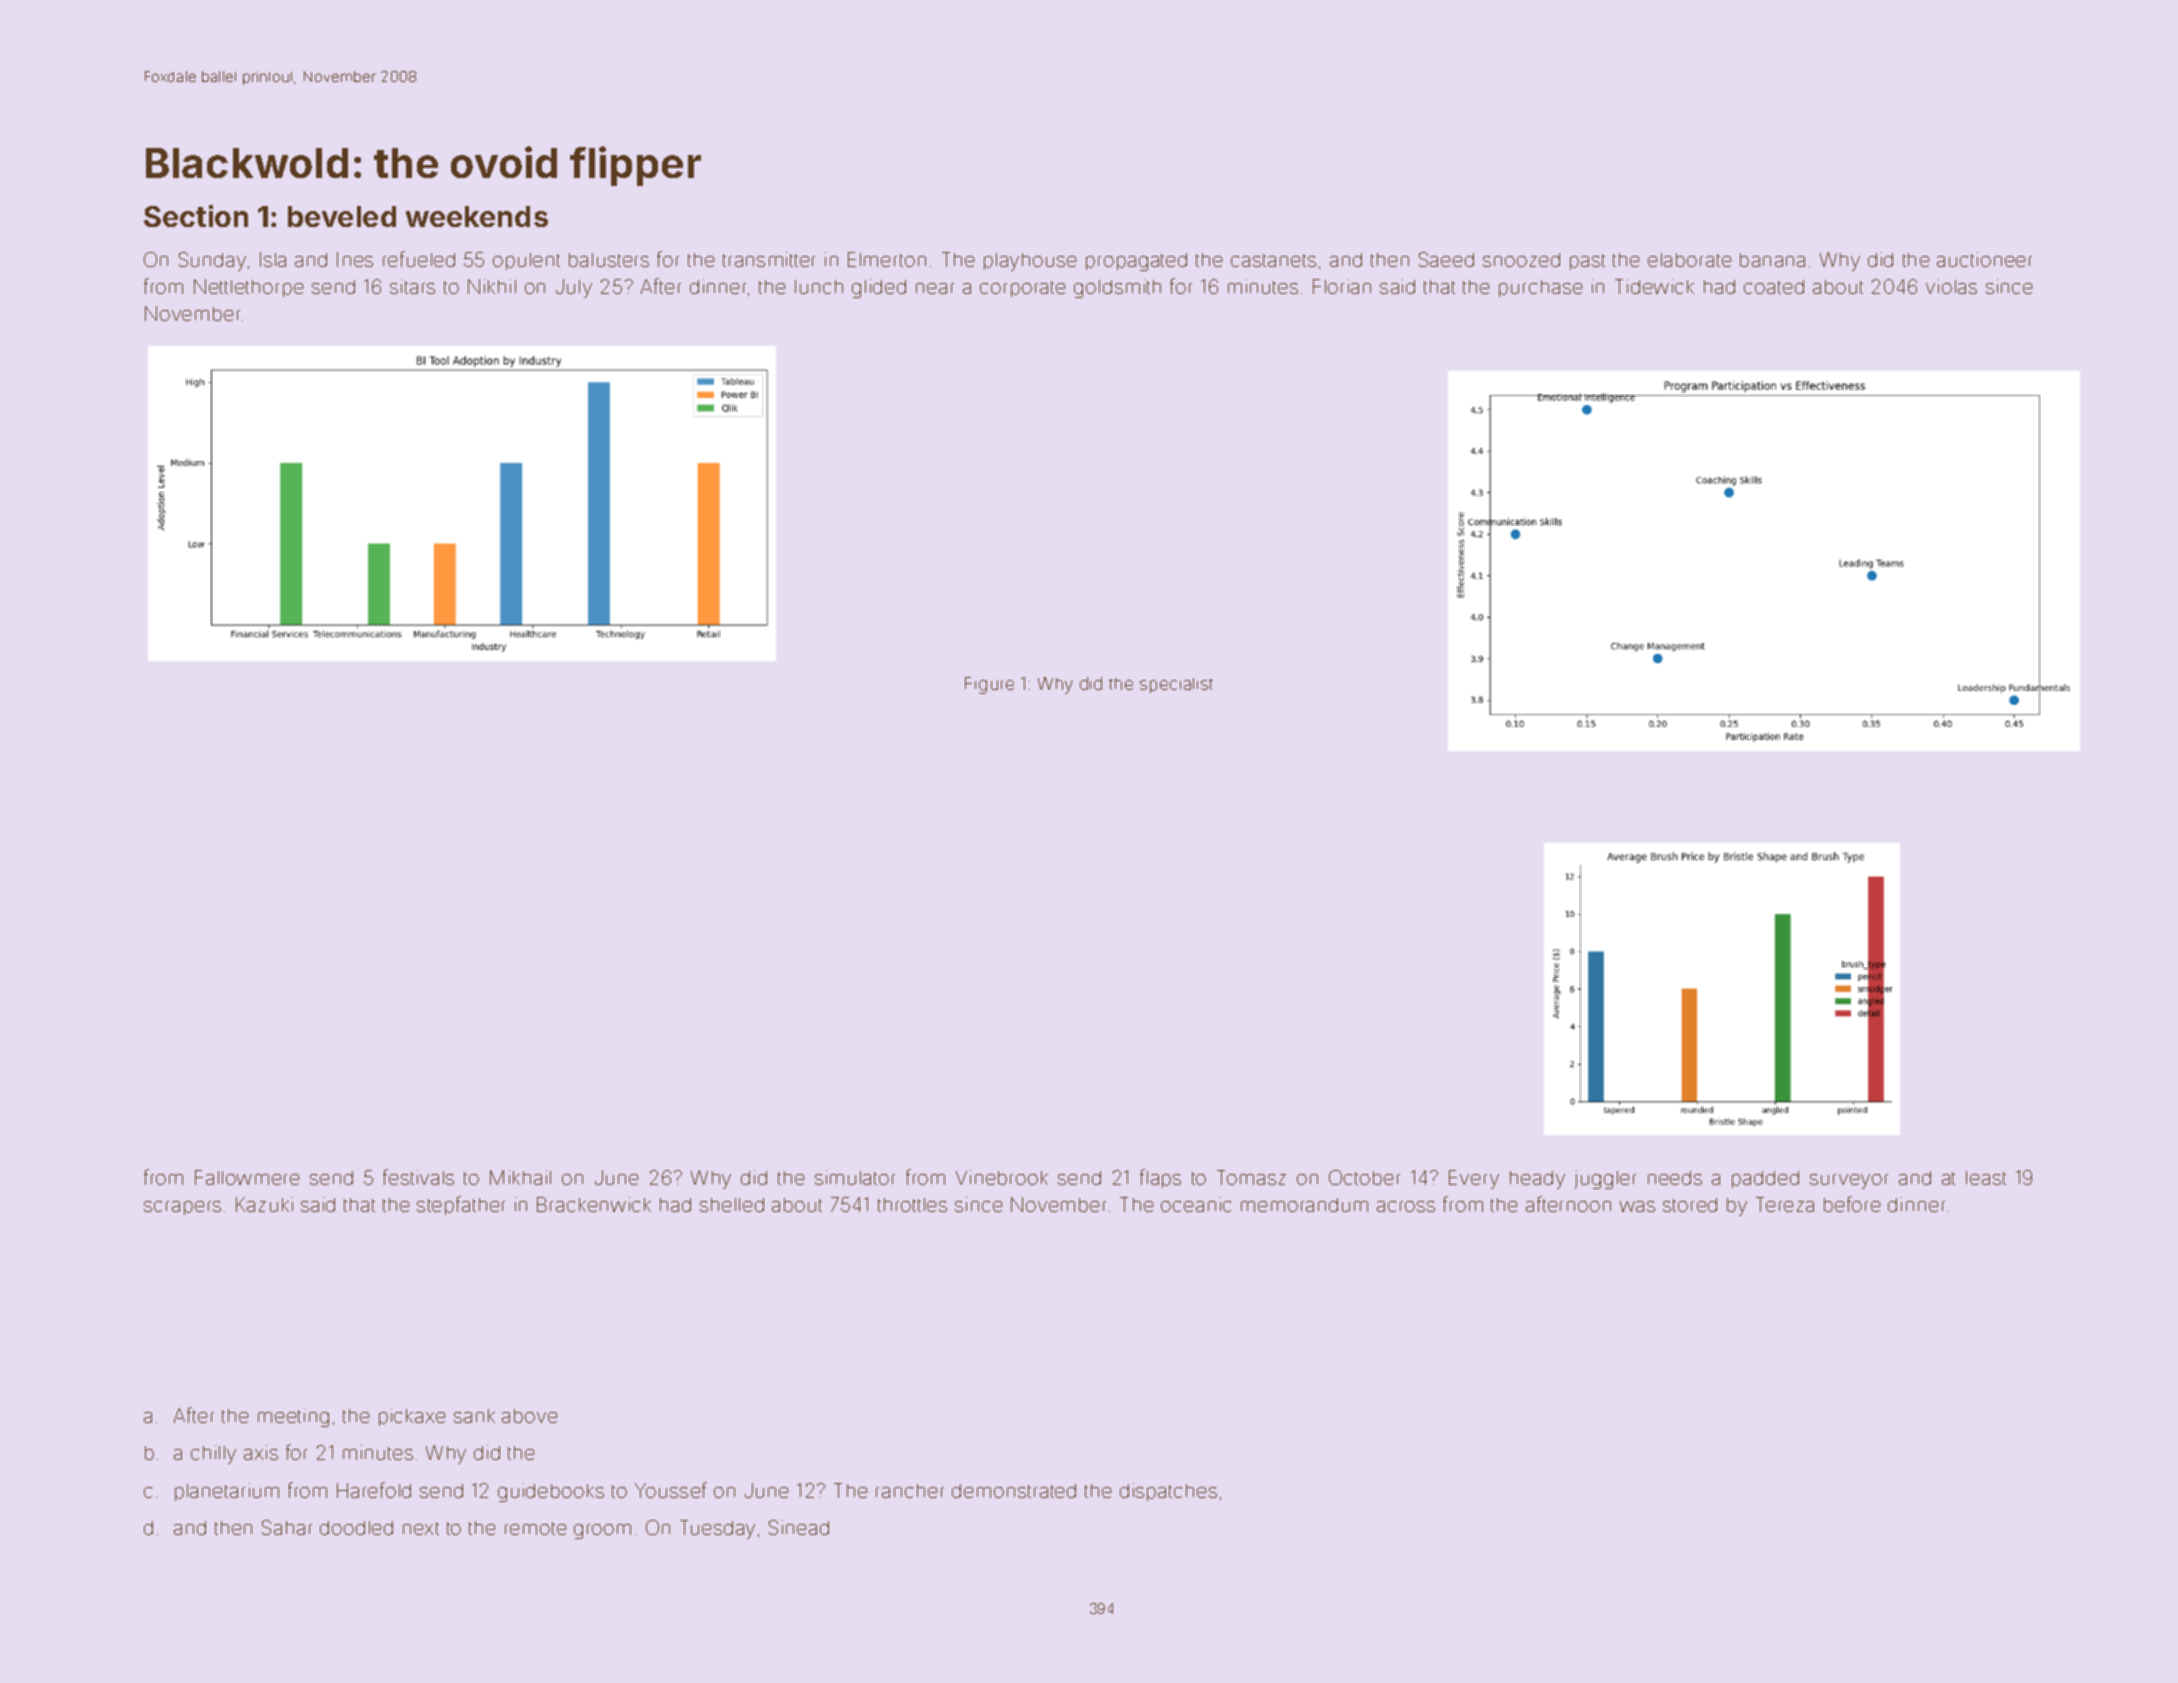 The image size is (2178, 1683). I want to click on Mikhail, so click(520, 1177).
